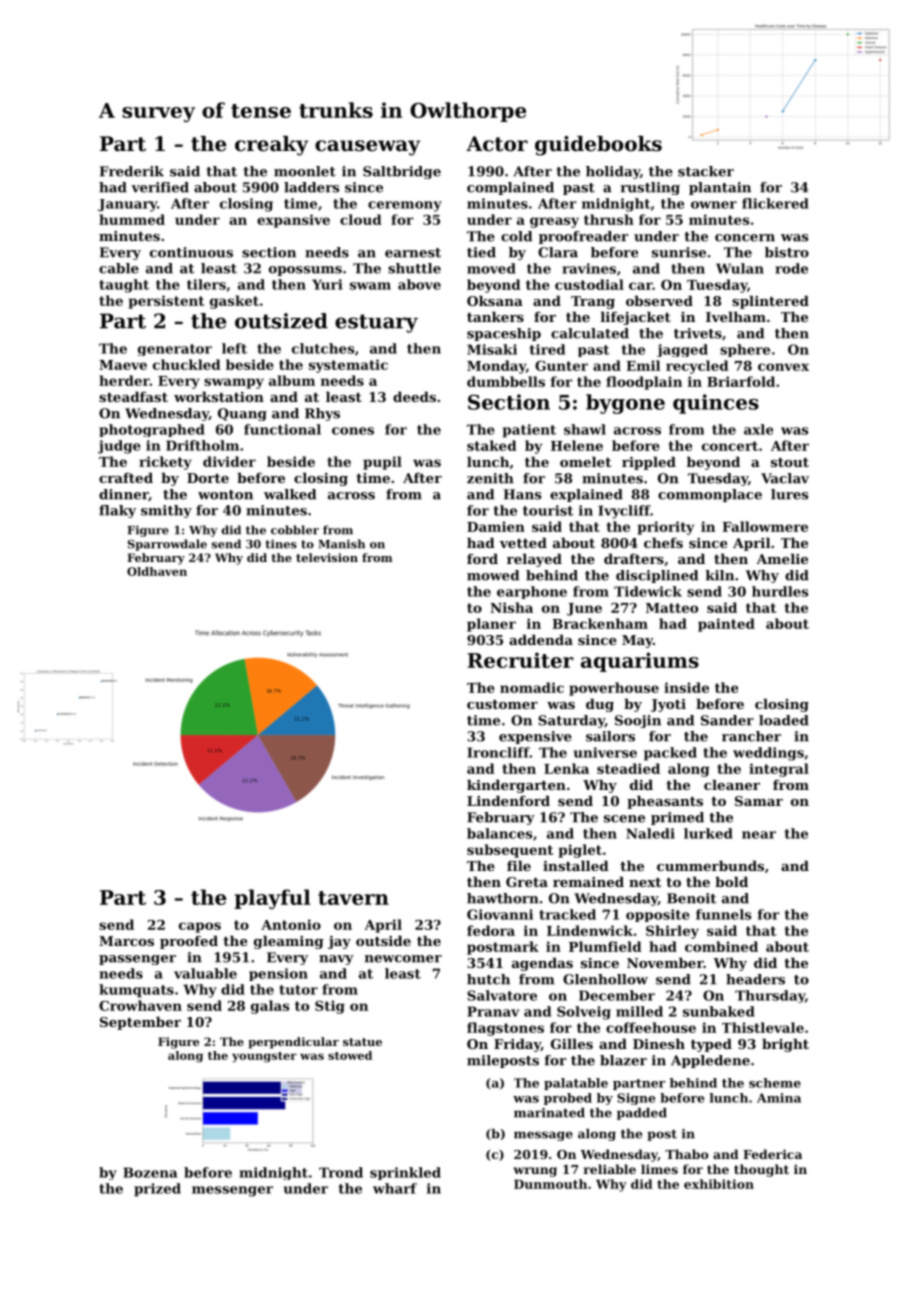 This document has height=1316, width=908. What do you see at coordinates (272, 146) in the document?
I see `creaky` at bounding box center [272, 146].
